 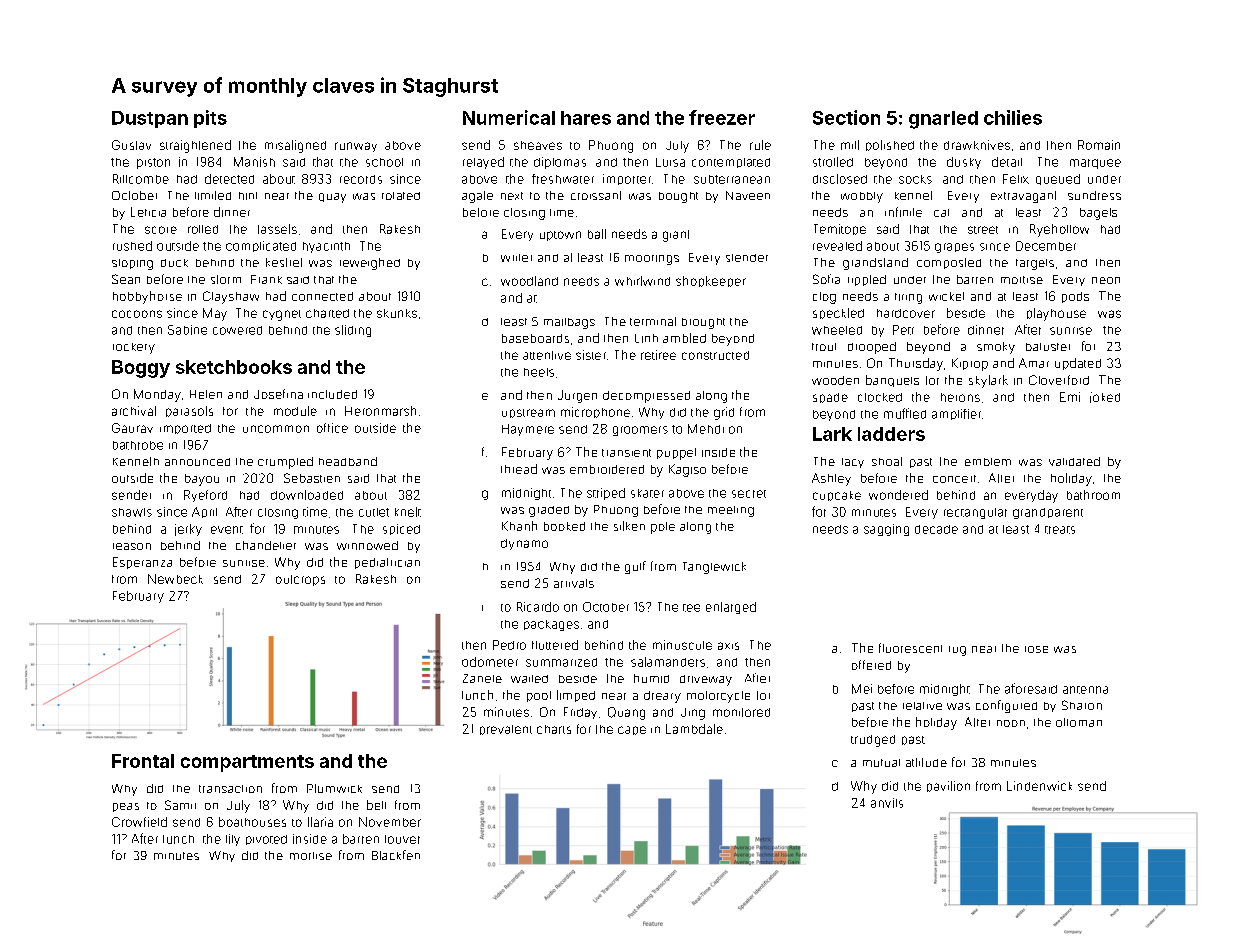 What do you see at coordinates (353, 331) in the screenshot?
I see `sliding` at bounding box center [353, 331].
